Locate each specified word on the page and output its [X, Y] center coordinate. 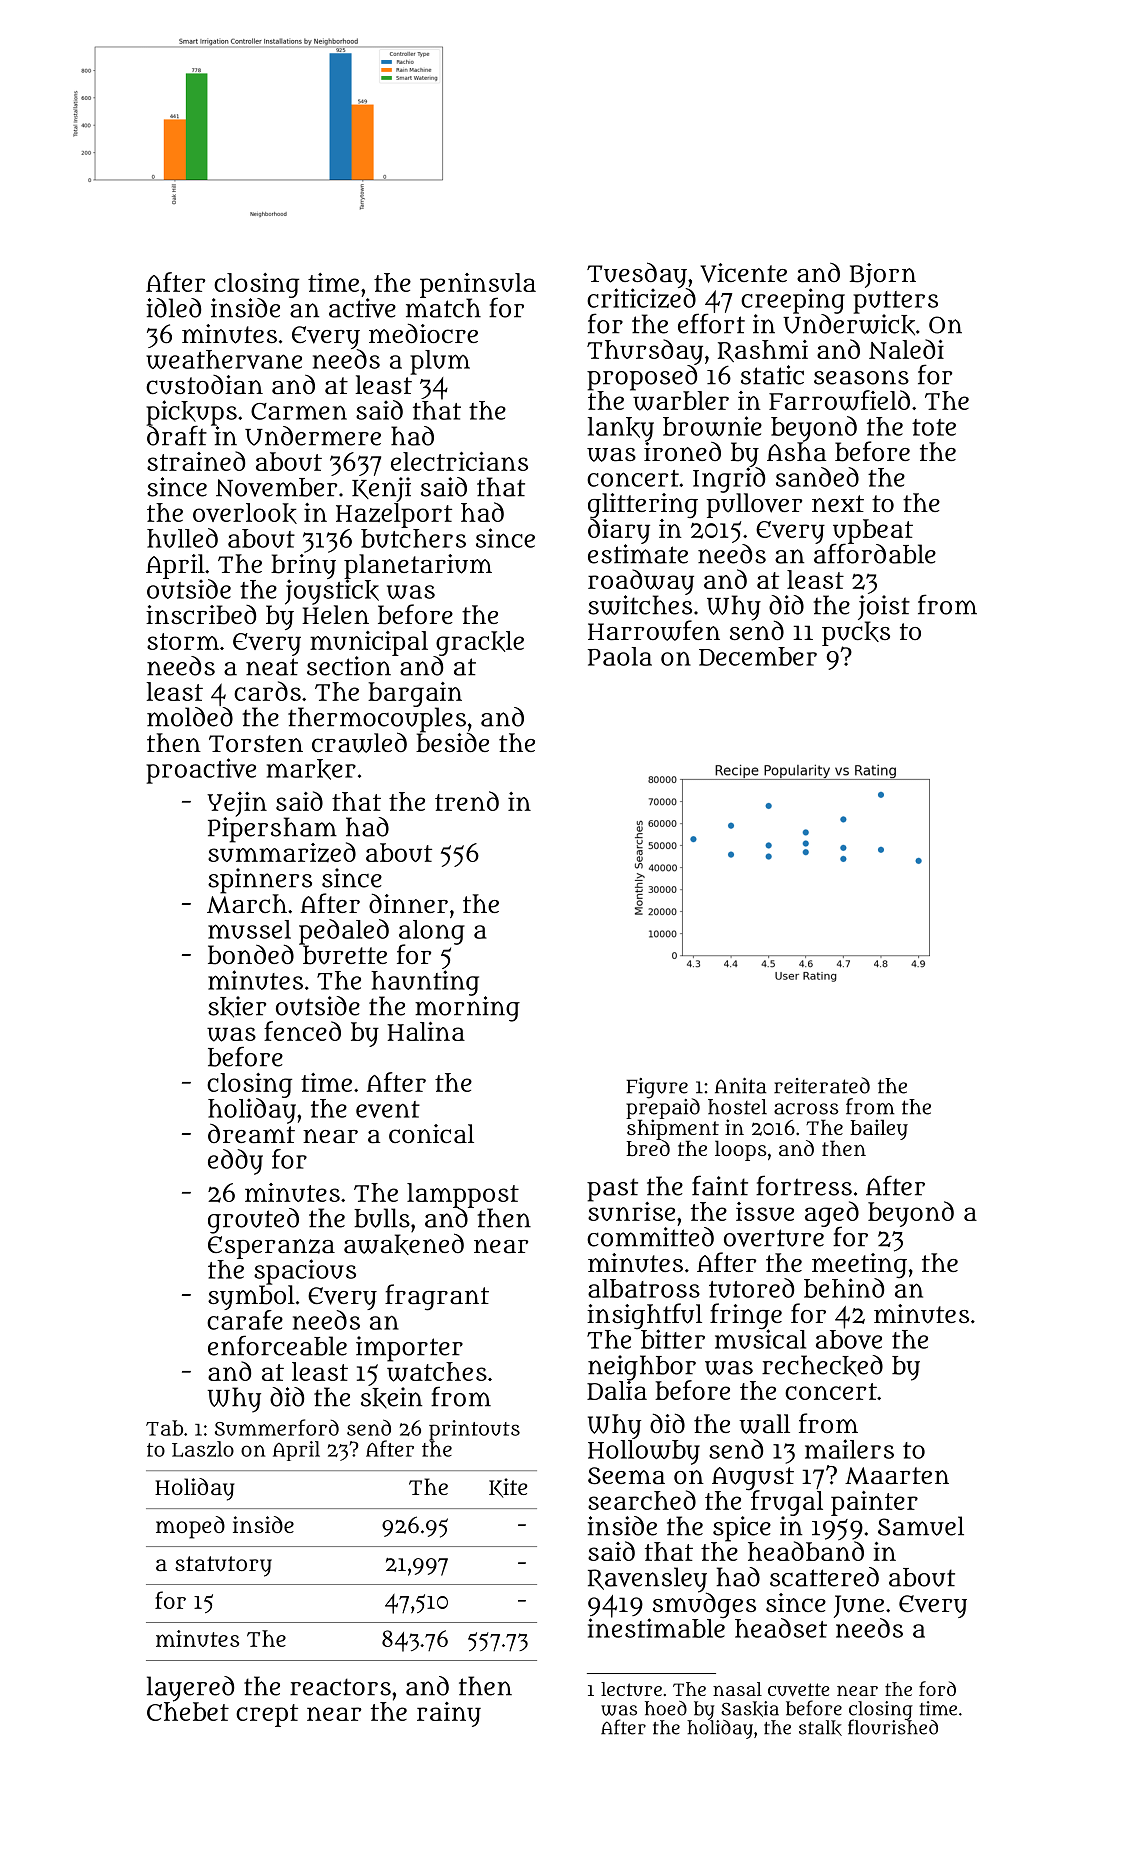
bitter [673, 1339]
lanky [621, 429]
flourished [893, 1727]
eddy [235, 1162]
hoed [666, 1708]
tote [934, 427]
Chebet [188, 1711]
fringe [746, 1316]
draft [177, 436]
